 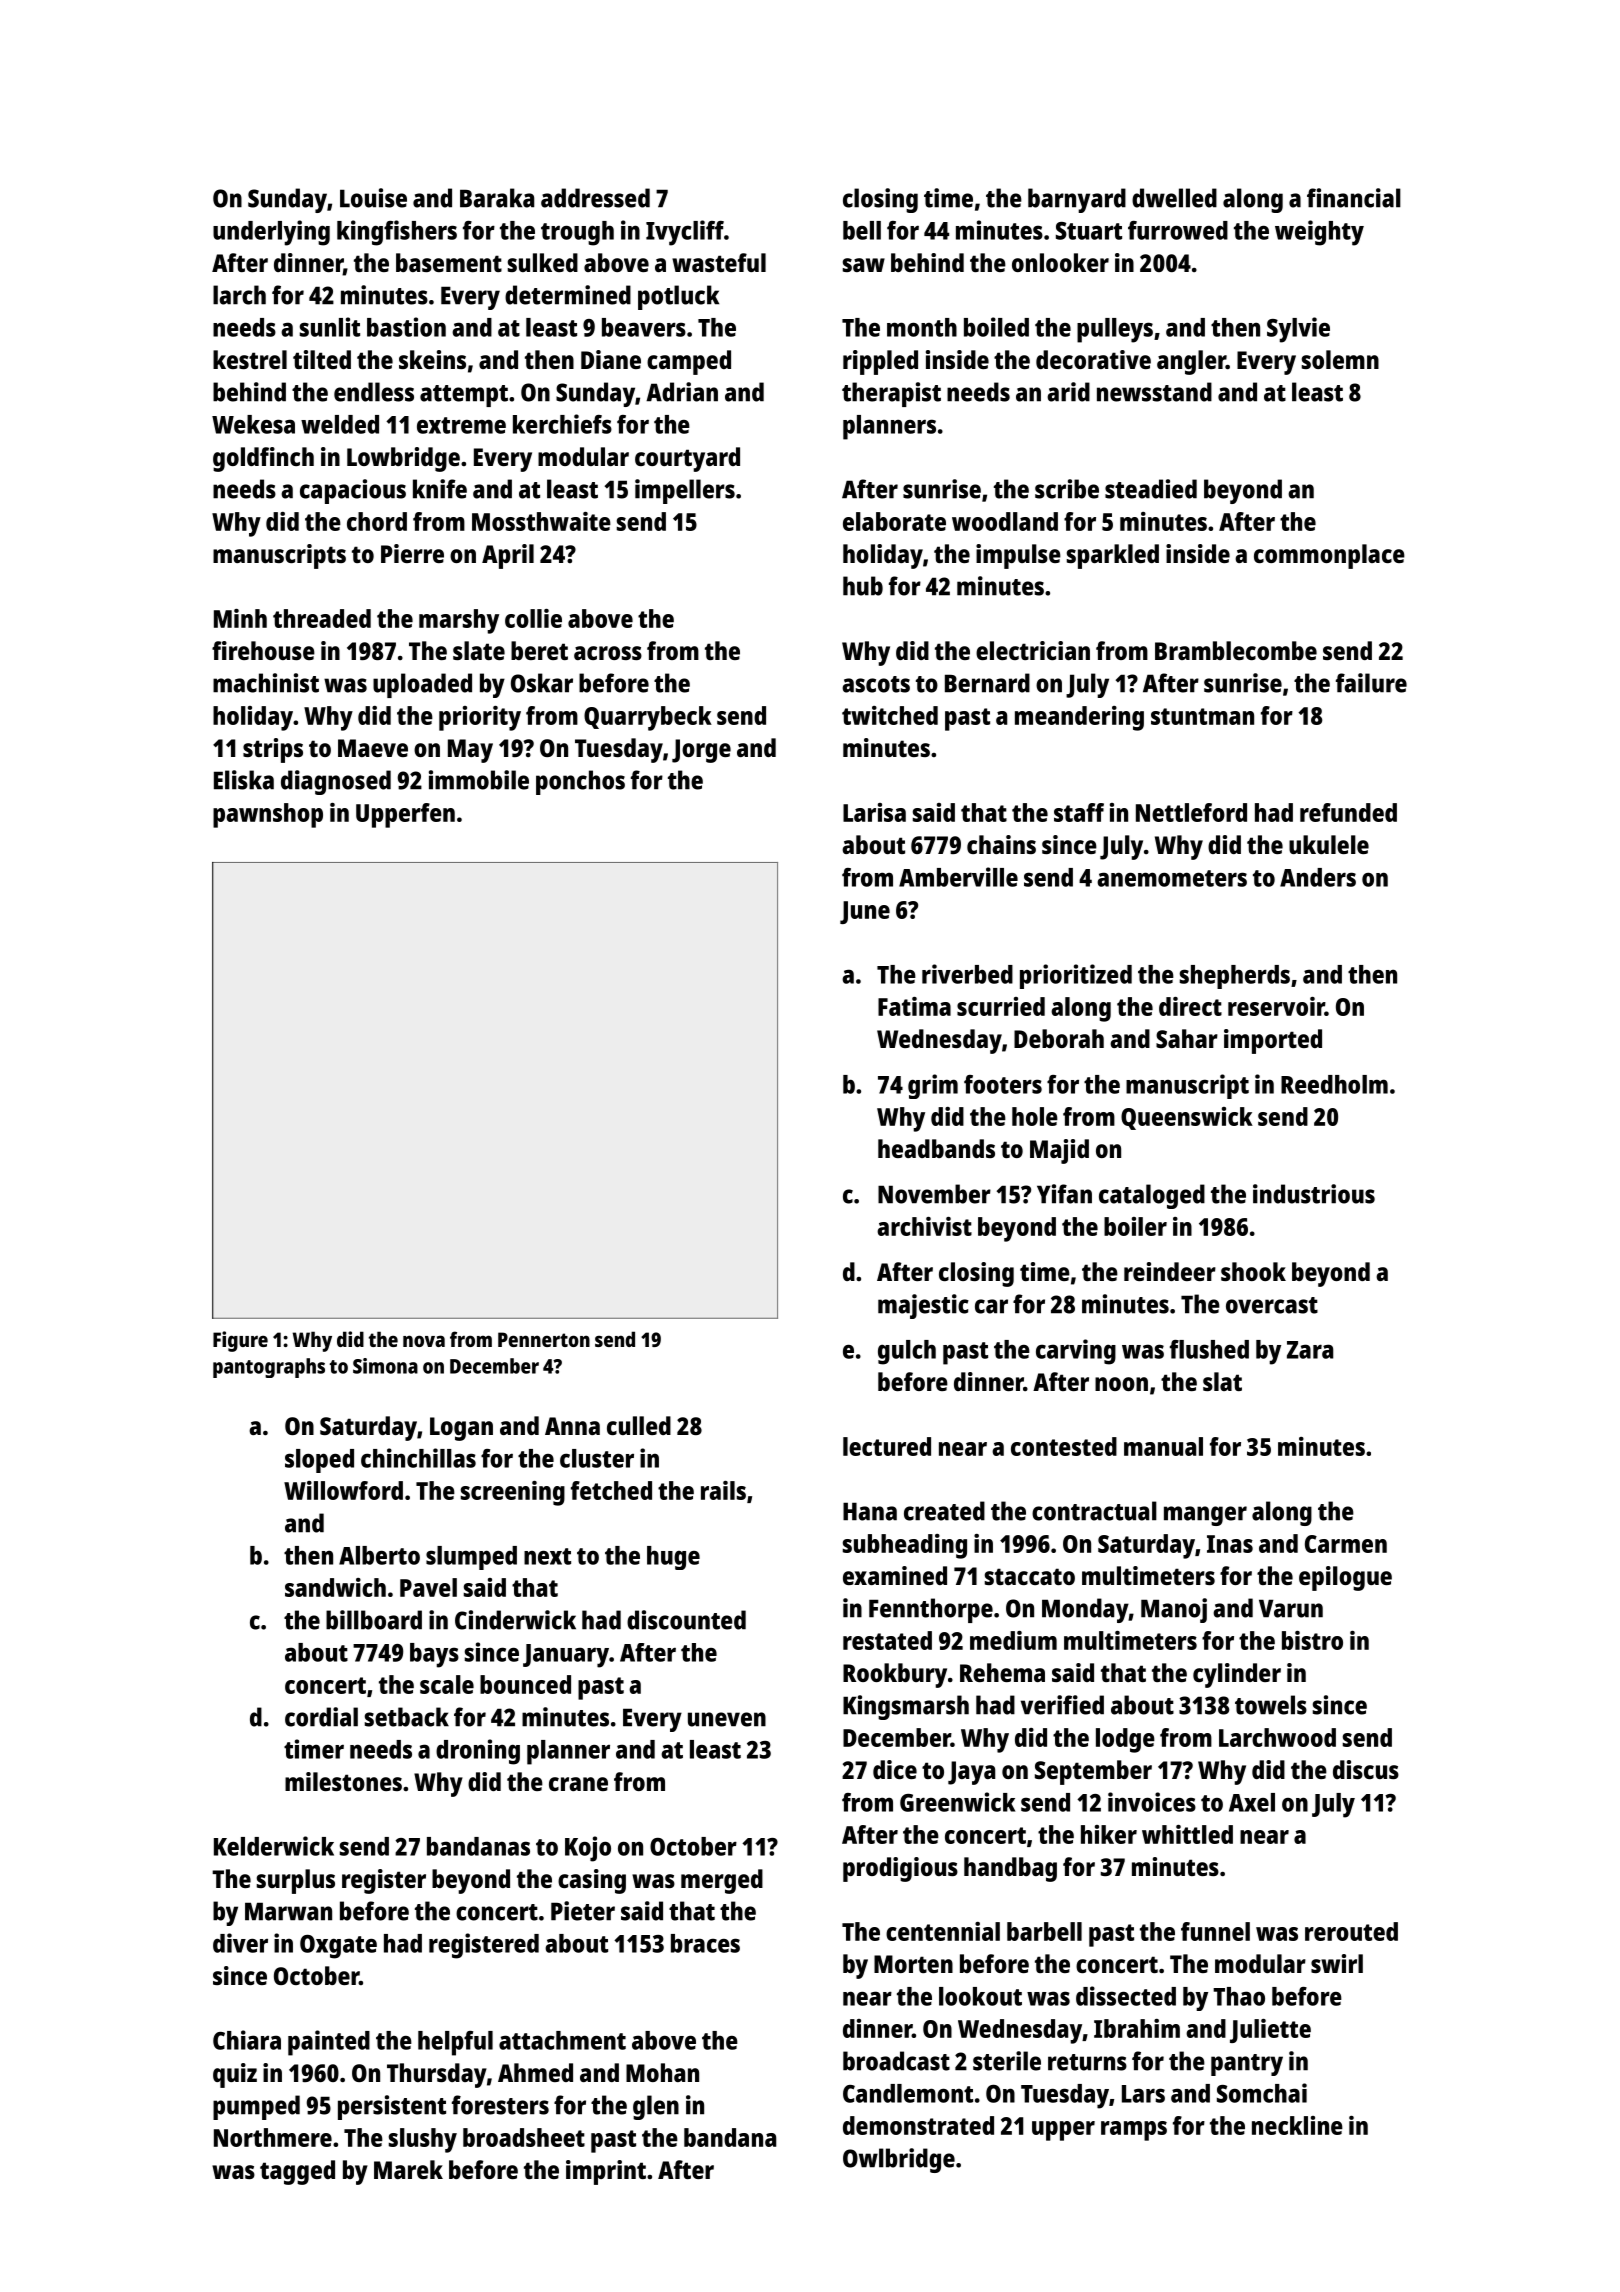 What do you see at coordinates (682, 392) in the document?
I see `Adrian` at bounding box center [682, 392].
